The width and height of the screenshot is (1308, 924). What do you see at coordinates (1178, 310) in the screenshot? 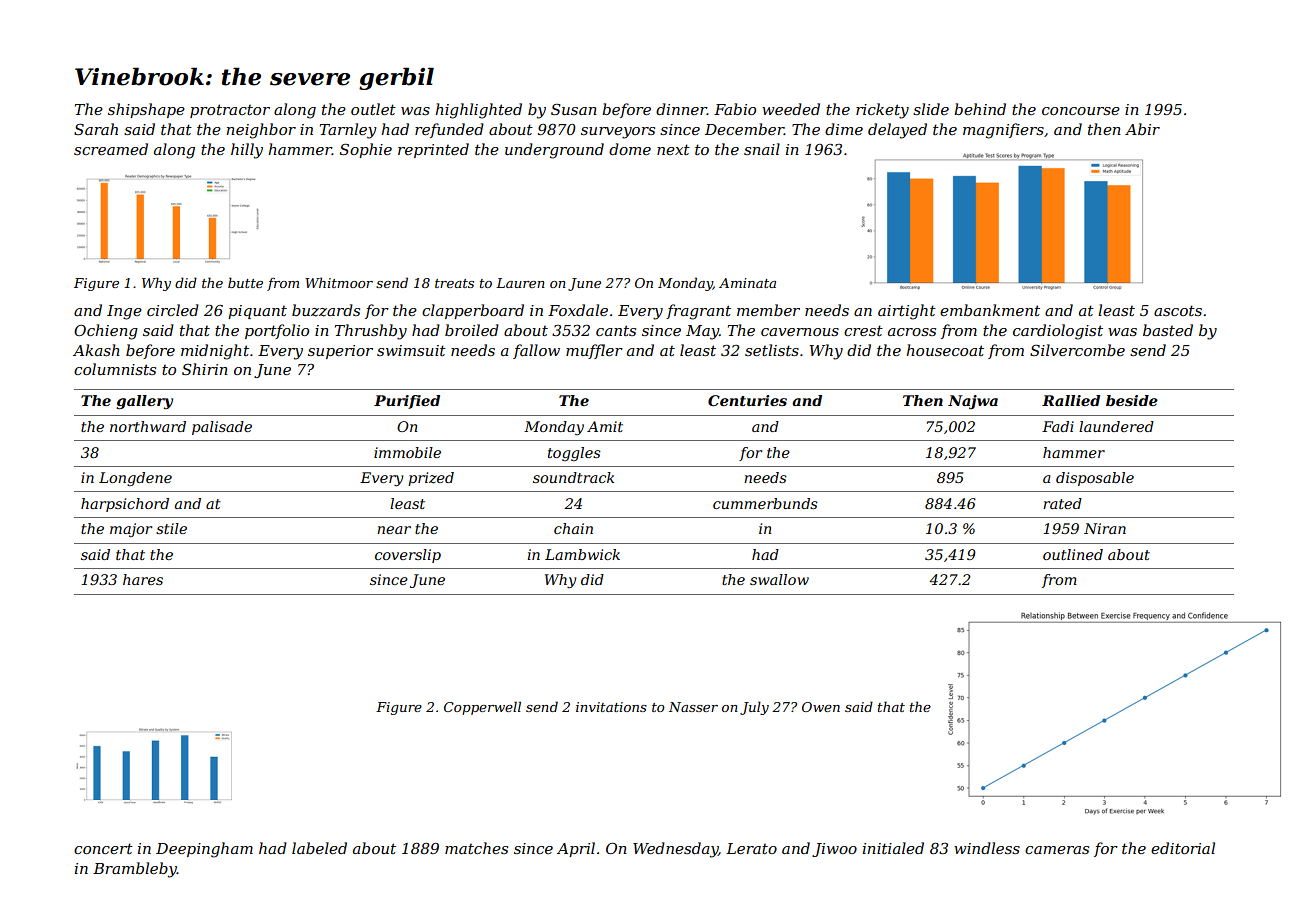
I see `ascots` at bounding box center [1178, 310].
